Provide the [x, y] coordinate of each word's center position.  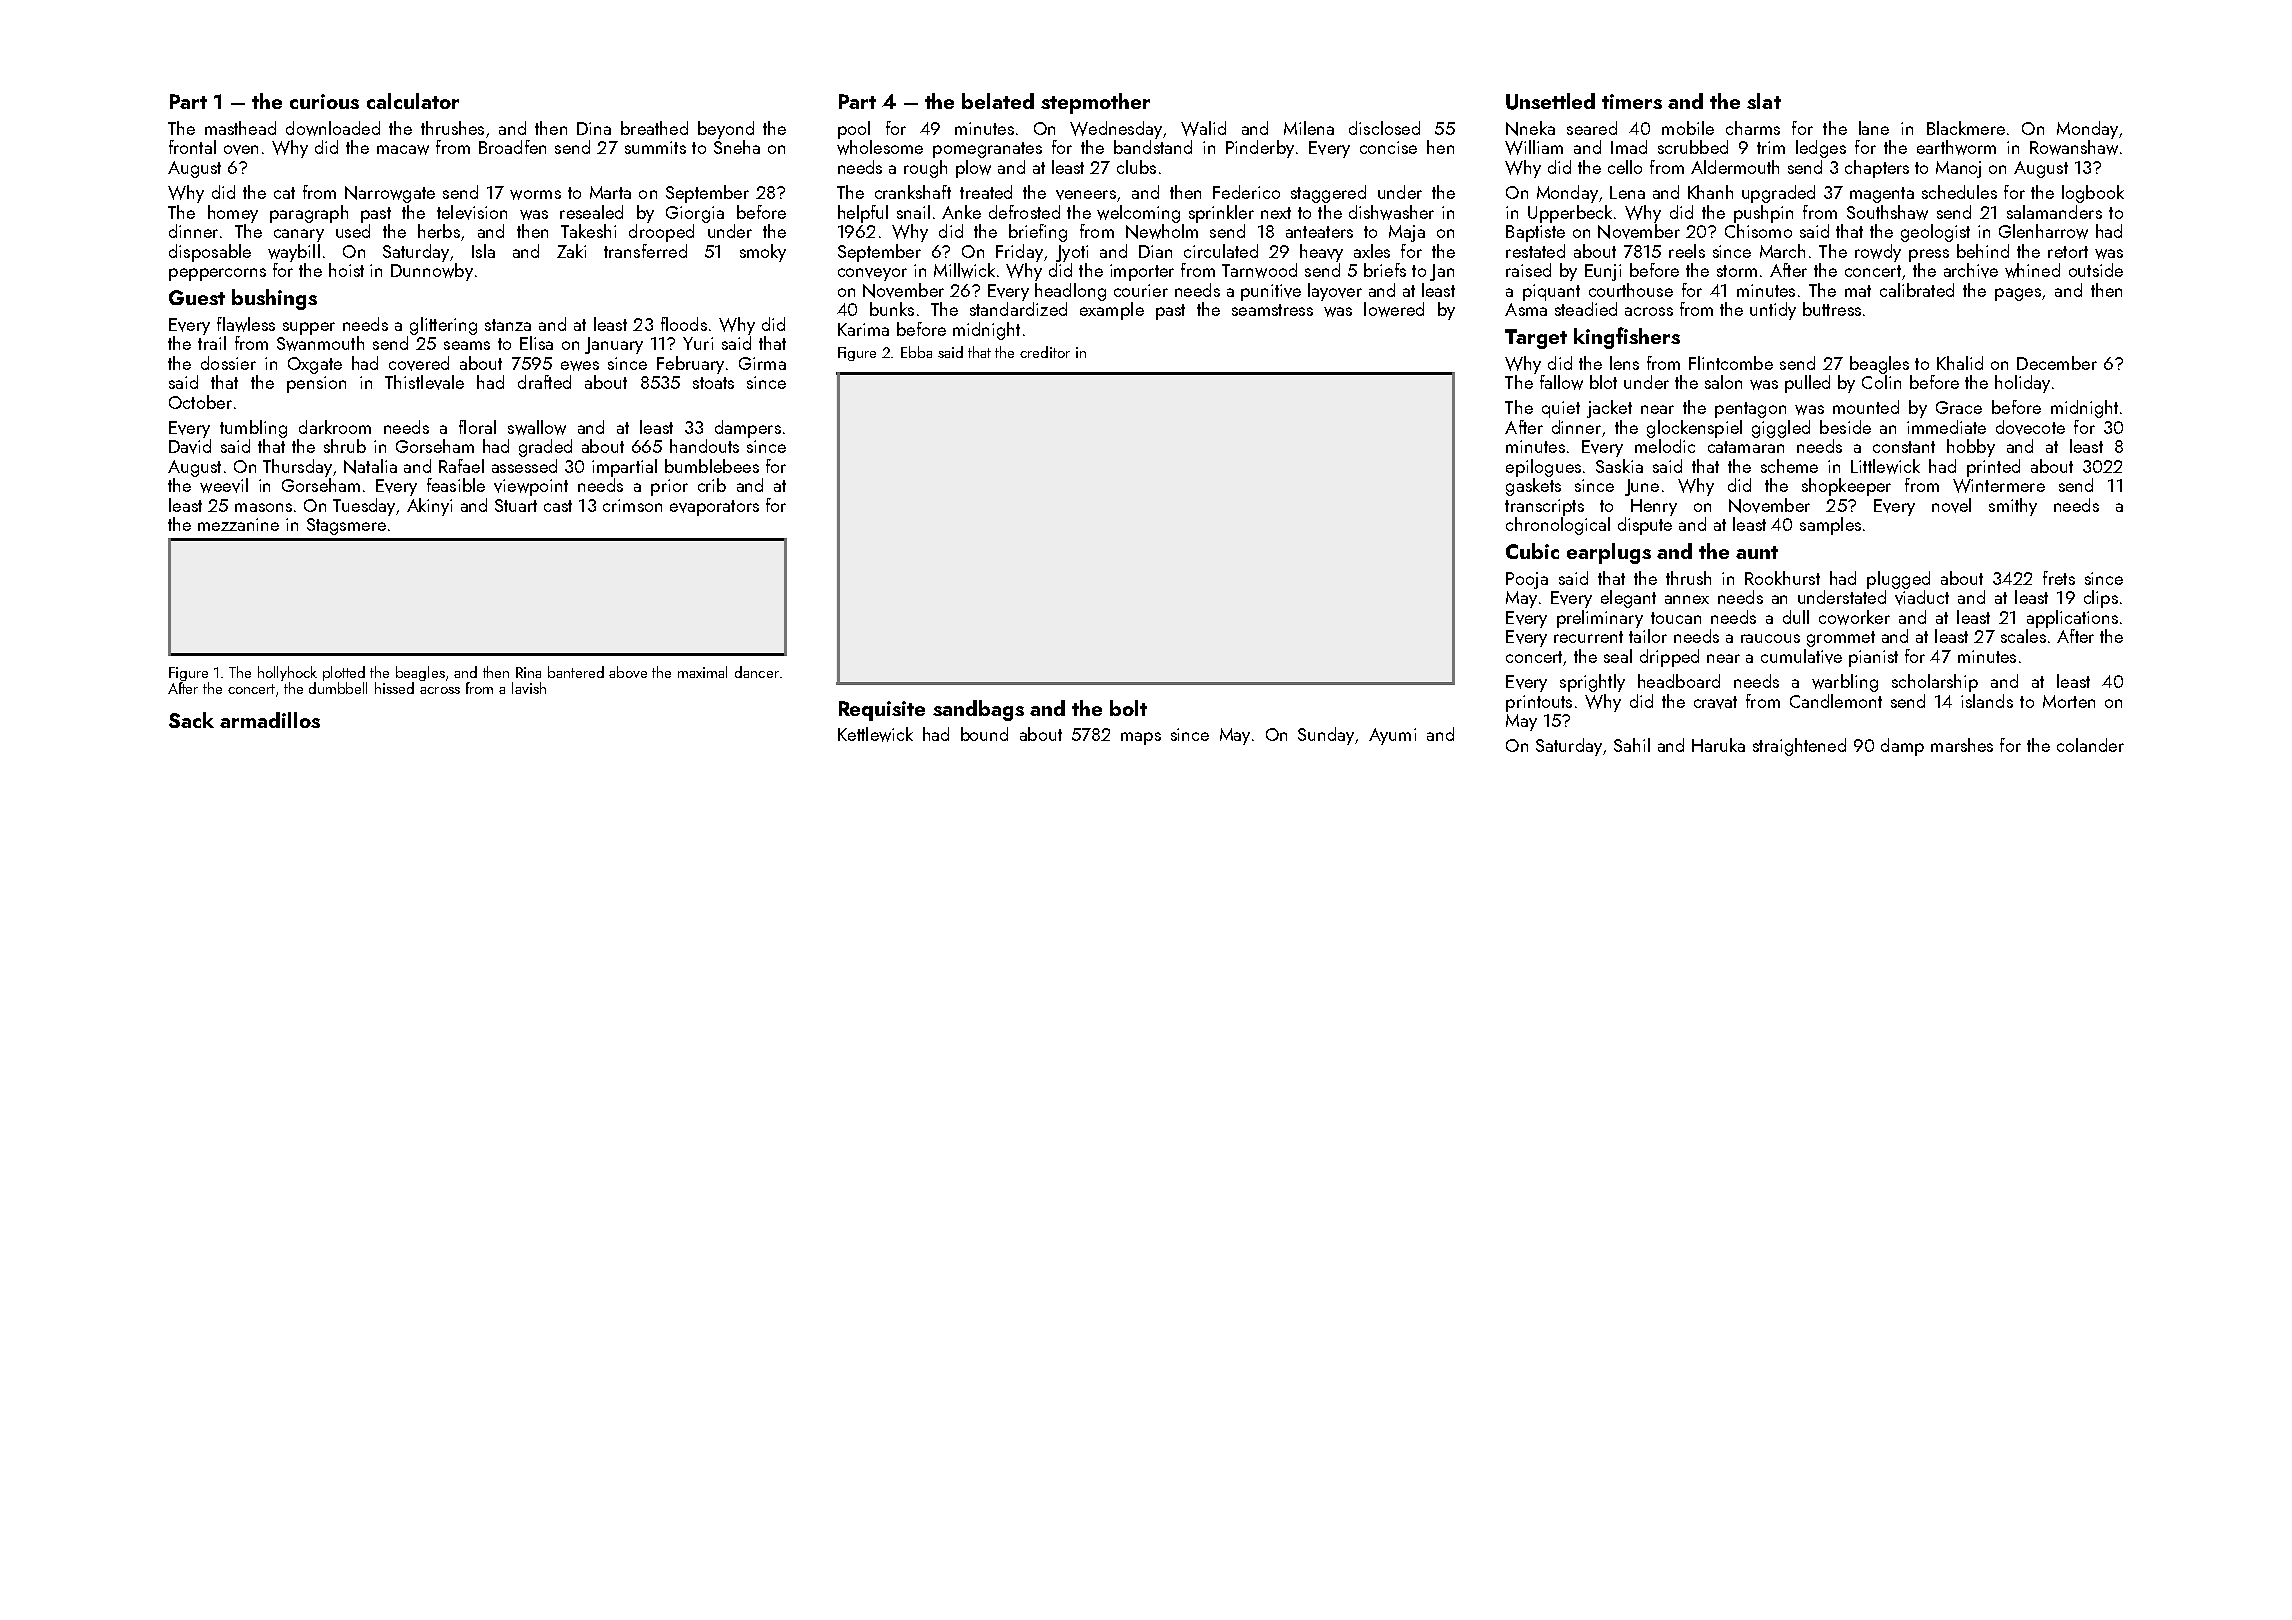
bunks [892, 309]
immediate [1946, 427]
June [1642, 487]
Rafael [461, 466]
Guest [197, 297]
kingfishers [1627, 338]
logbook [2093, 194]
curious [324, 101]
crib [712, 485]
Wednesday [1116, 130]
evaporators [714, 508]
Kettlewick [875, 734]
